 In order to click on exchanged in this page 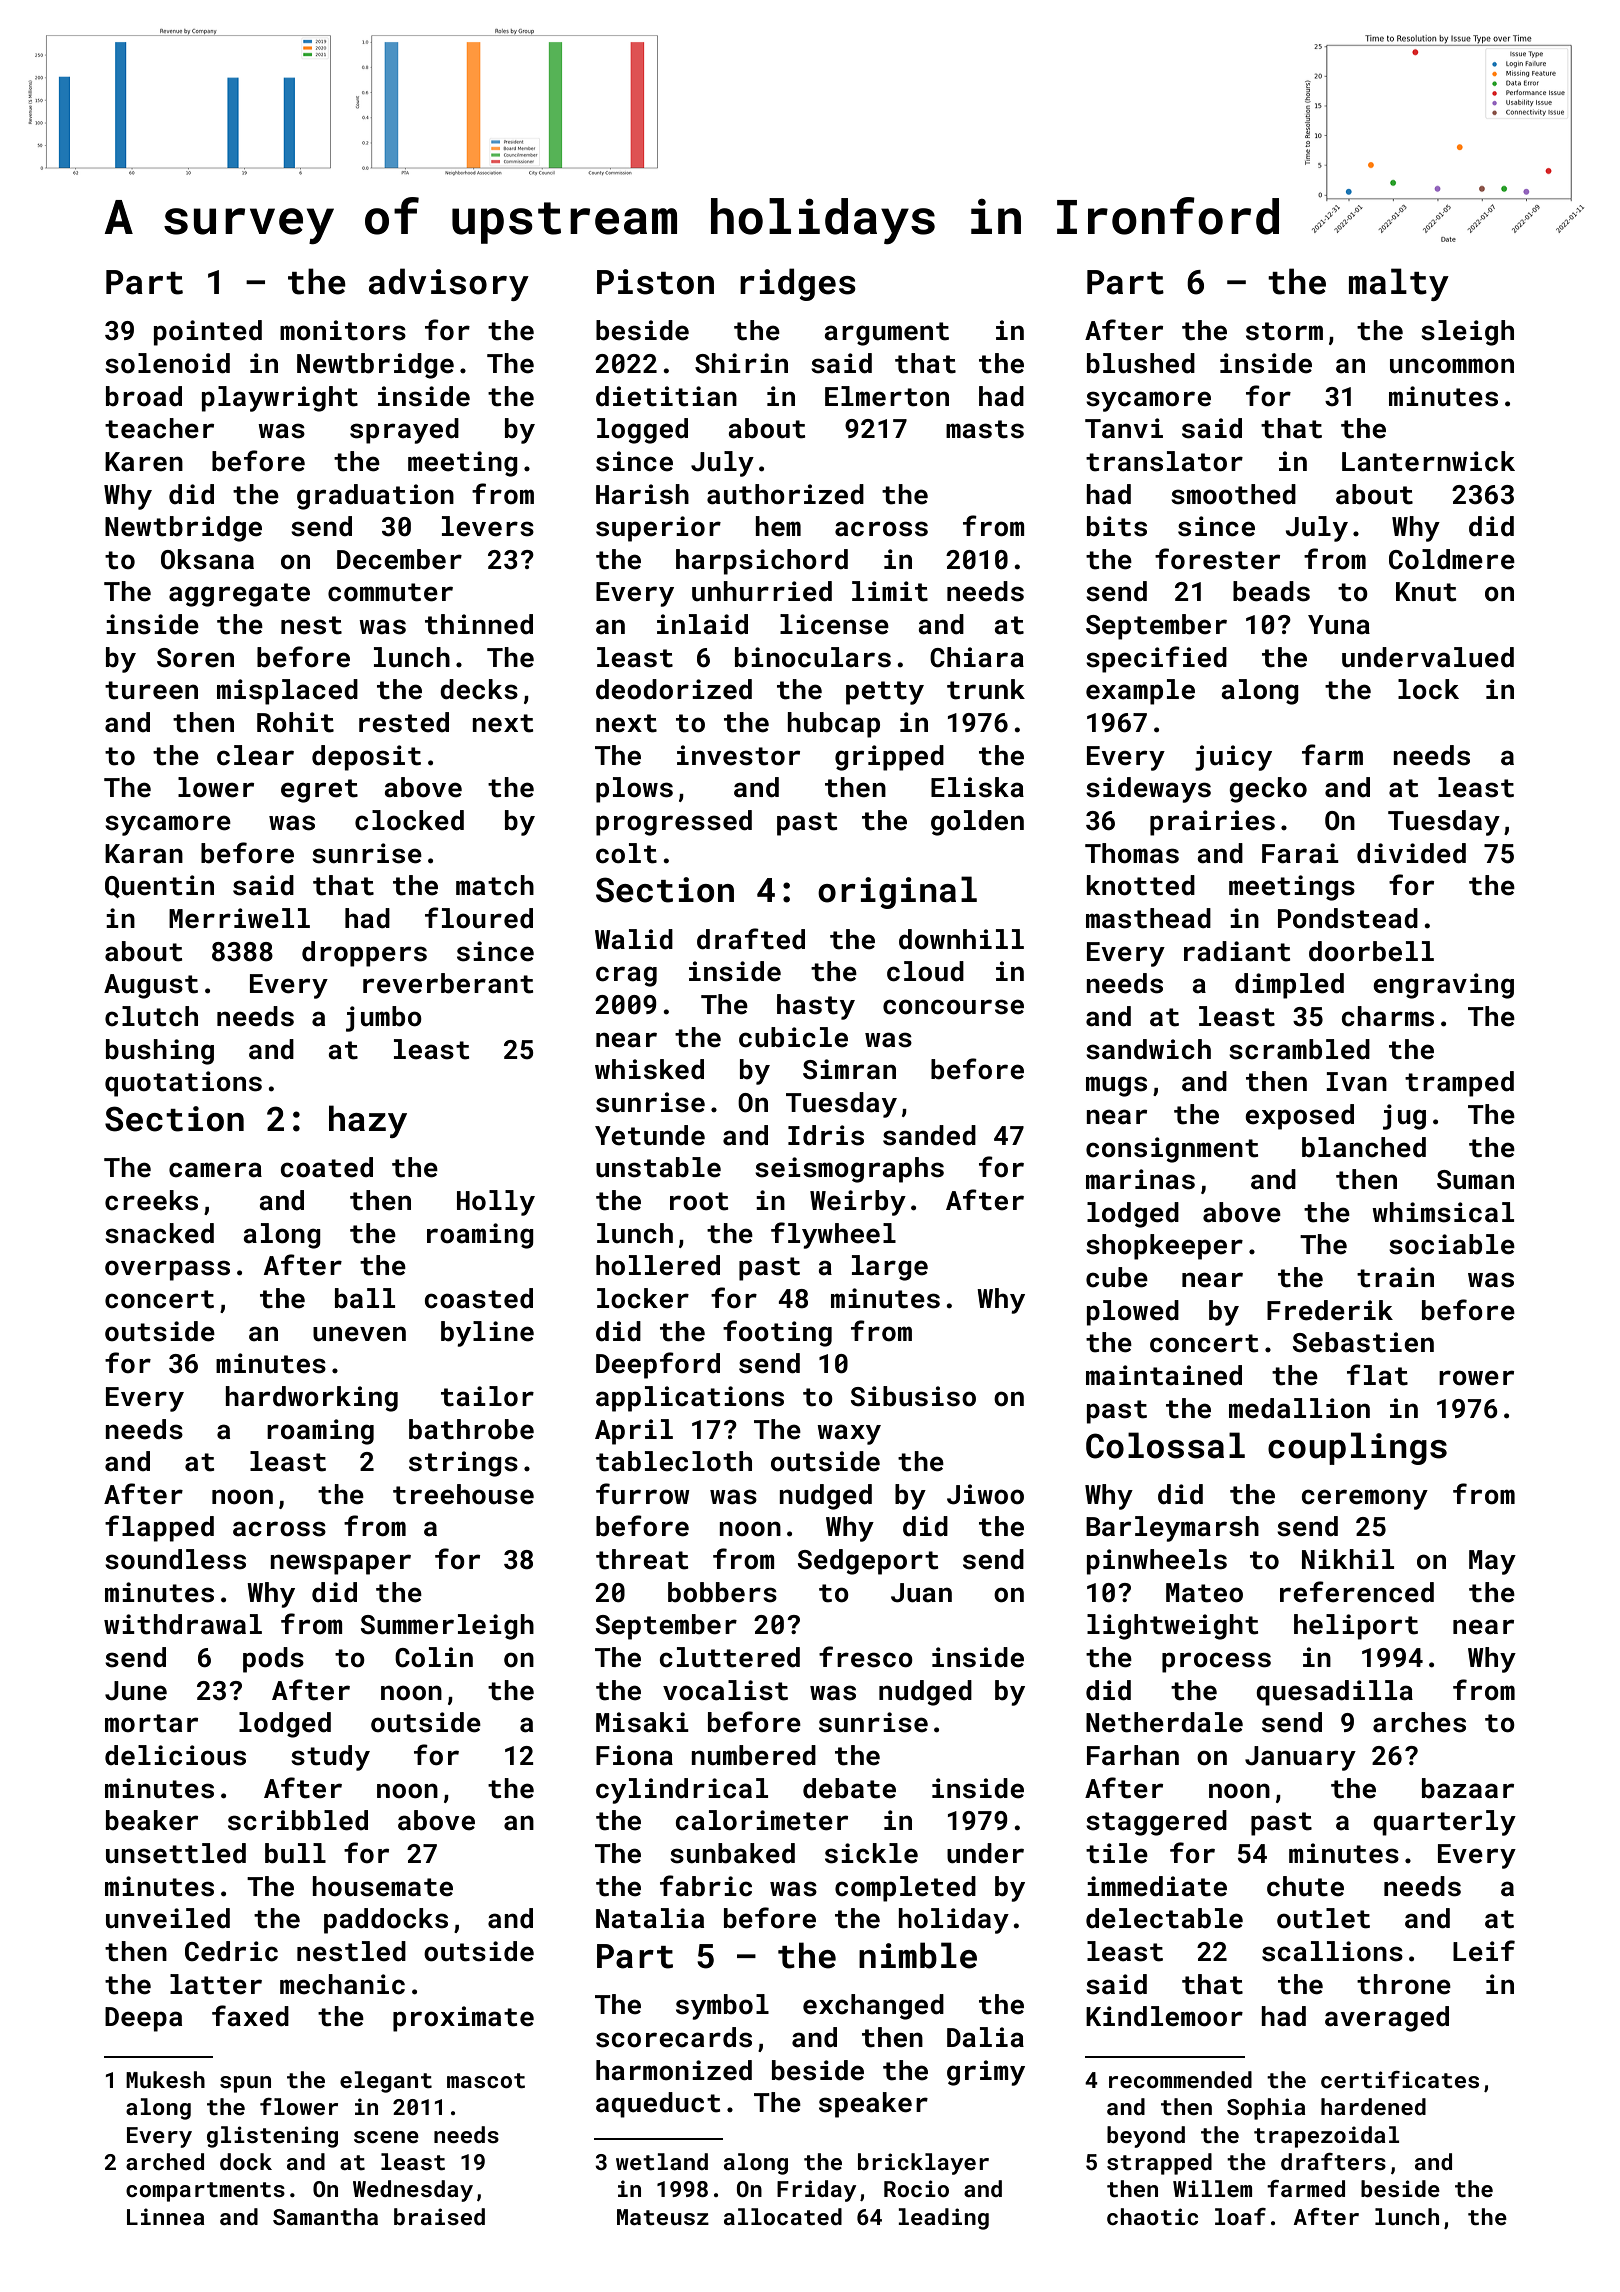, I will do `click(873, 2007)`.
